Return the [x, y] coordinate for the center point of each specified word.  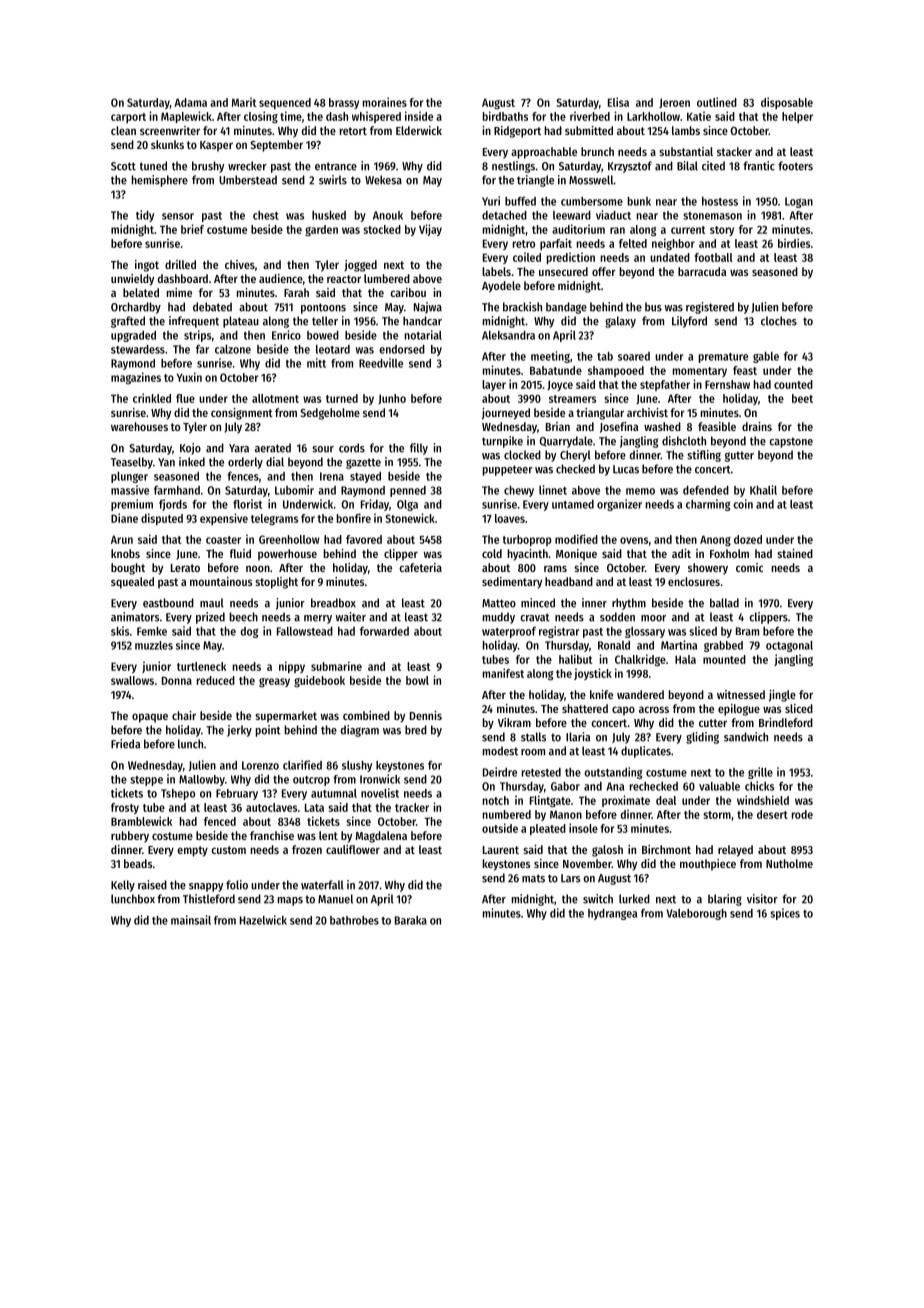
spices [785, 914]
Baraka [411, 920]
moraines [385, 102]
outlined [717, 102]
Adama [190, 102]
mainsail [191, 920]
